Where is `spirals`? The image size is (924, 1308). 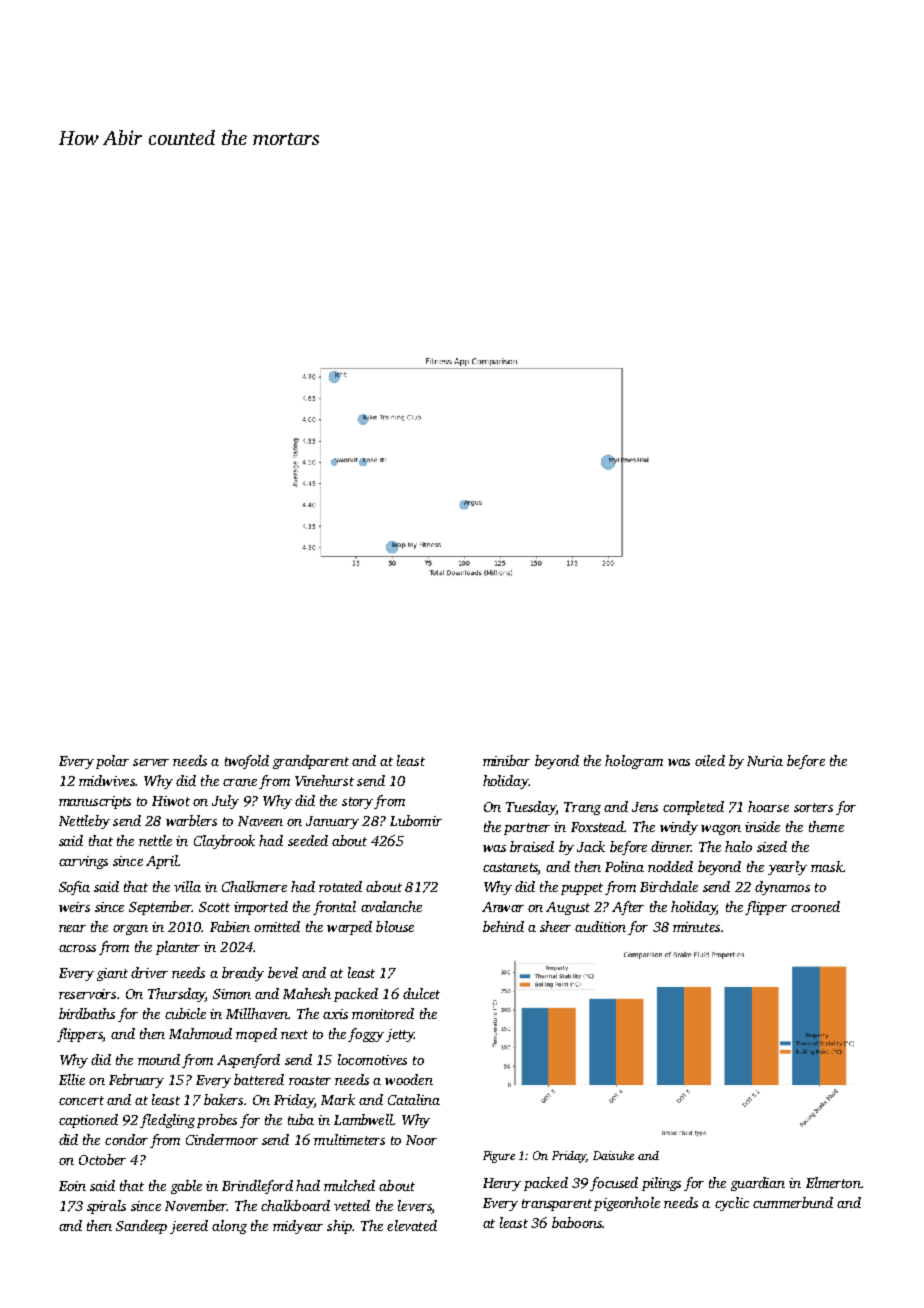
spirals is located at coordinates (106, 1207).
